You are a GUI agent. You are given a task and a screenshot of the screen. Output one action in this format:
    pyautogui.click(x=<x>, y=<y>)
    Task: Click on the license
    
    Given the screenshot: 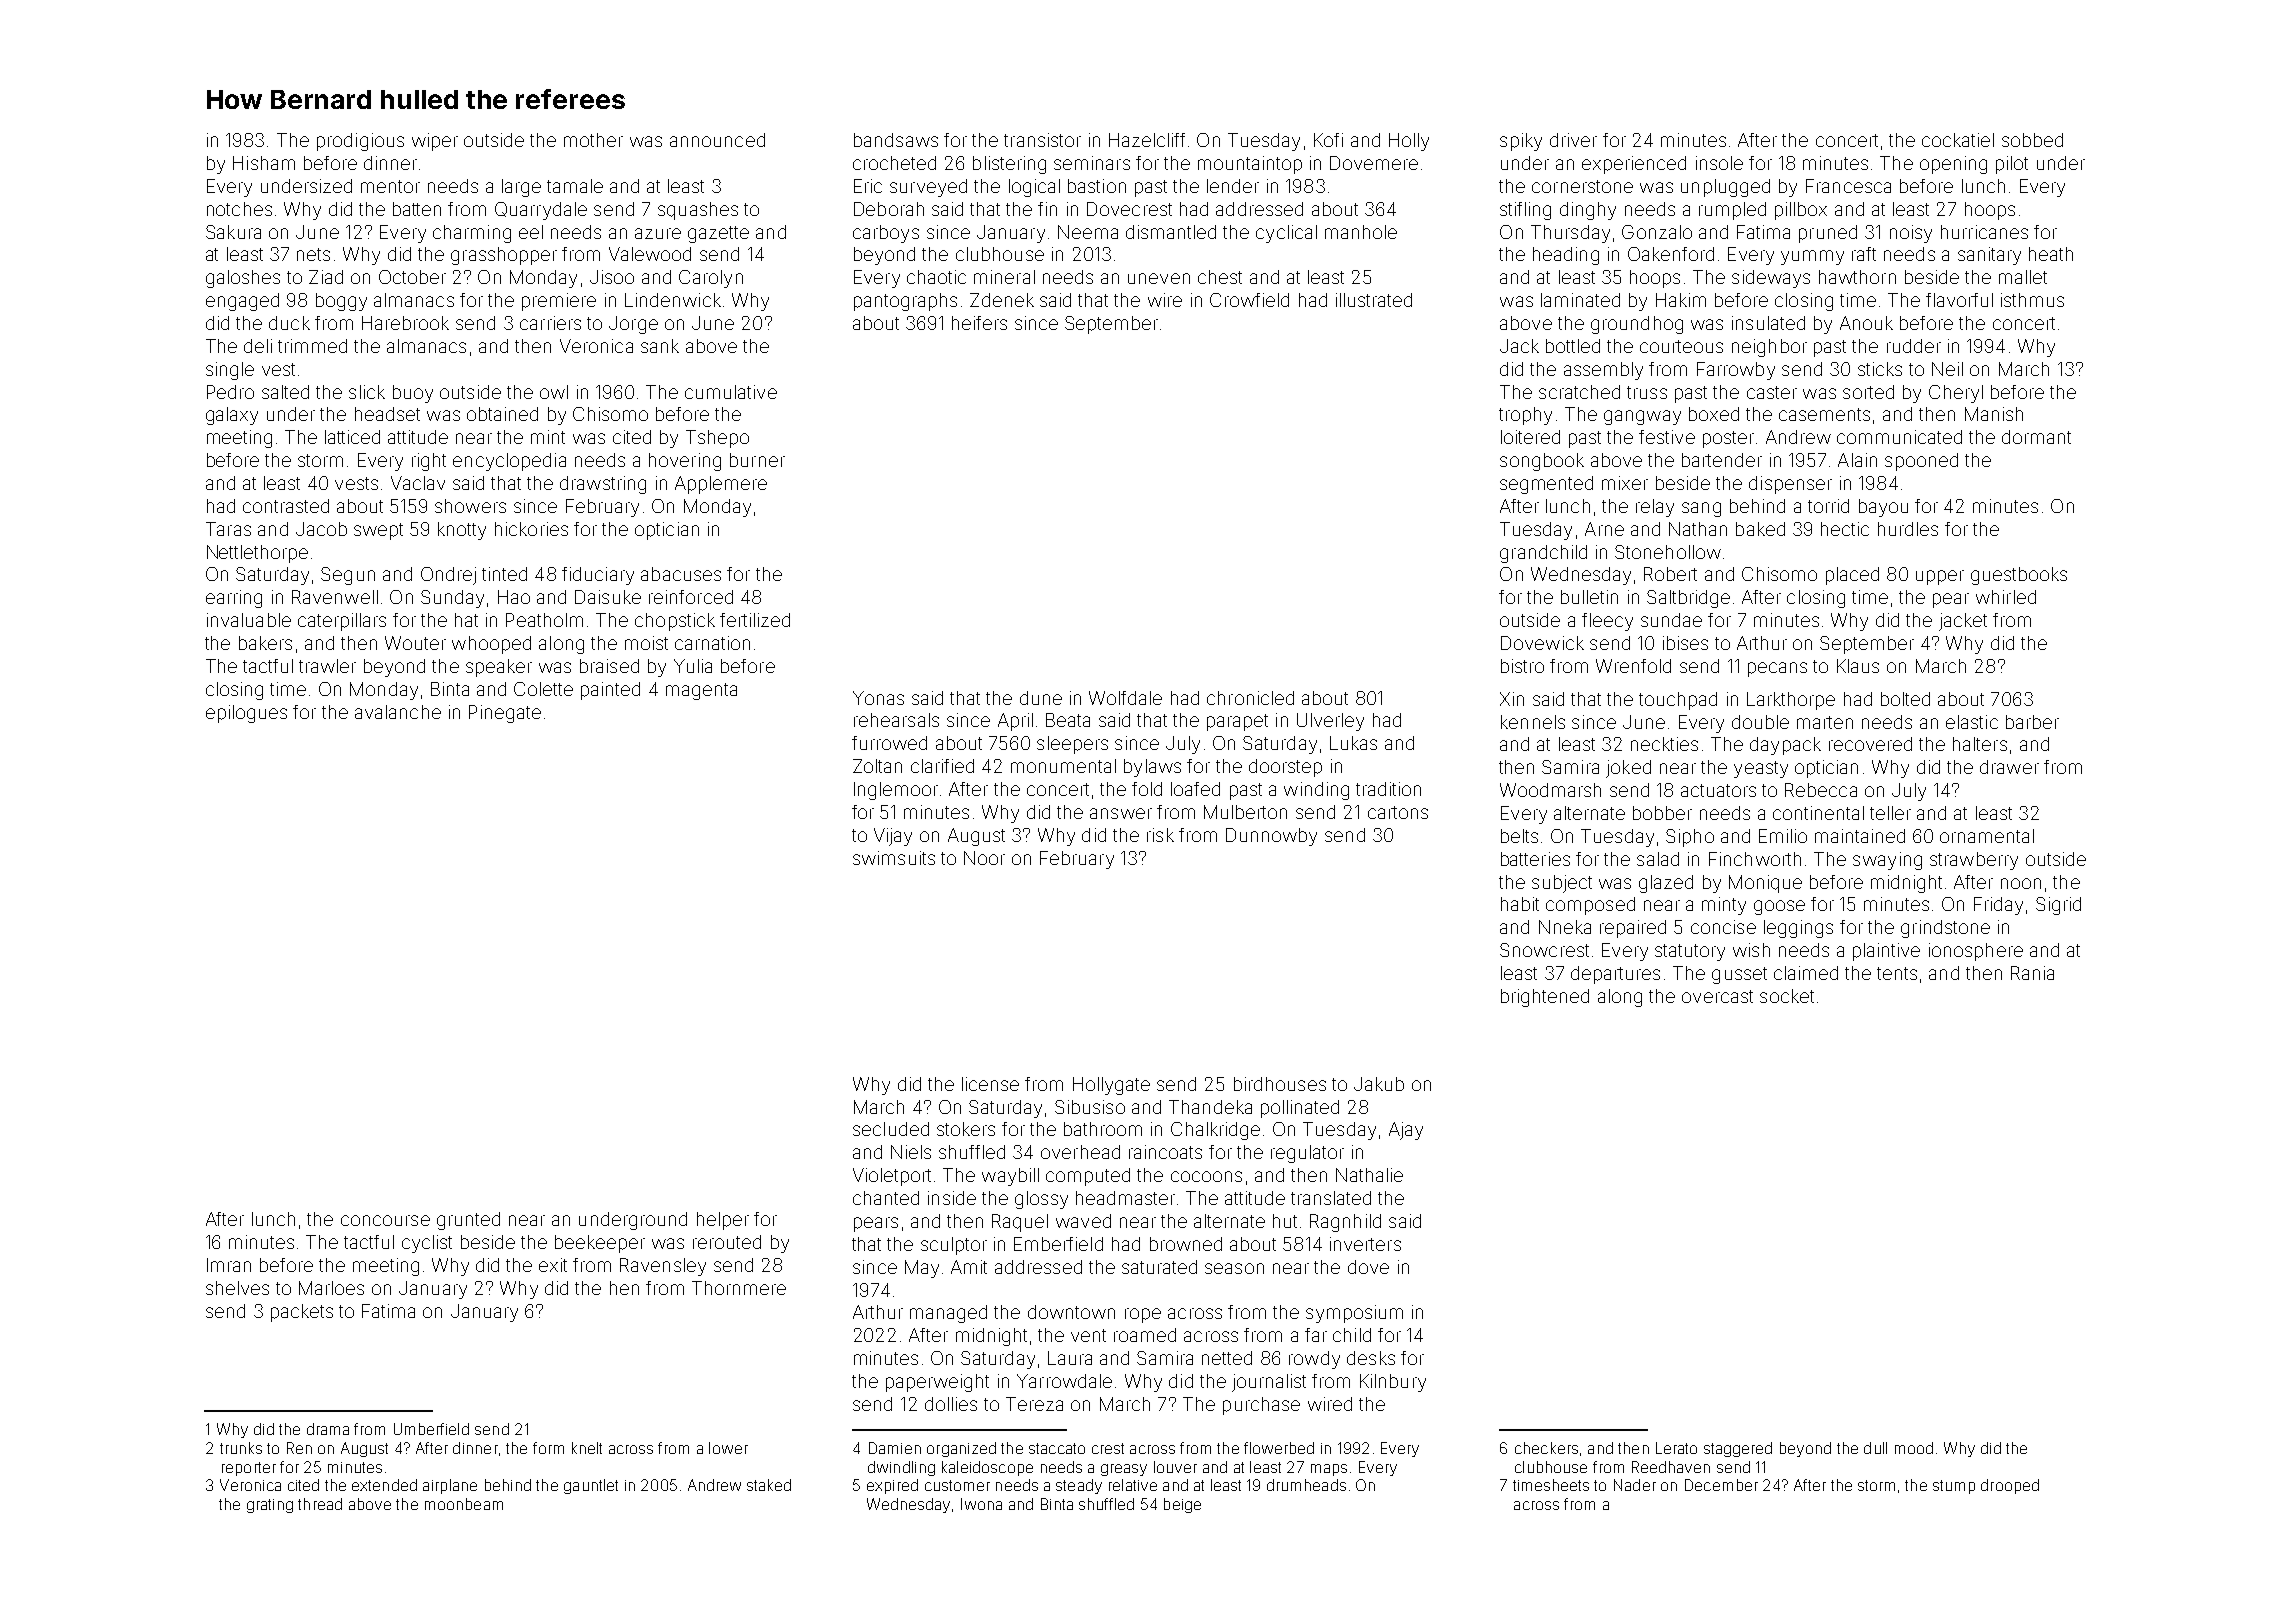 What is the action you would take?
    pyautogui.click(x=990, y=1084)
